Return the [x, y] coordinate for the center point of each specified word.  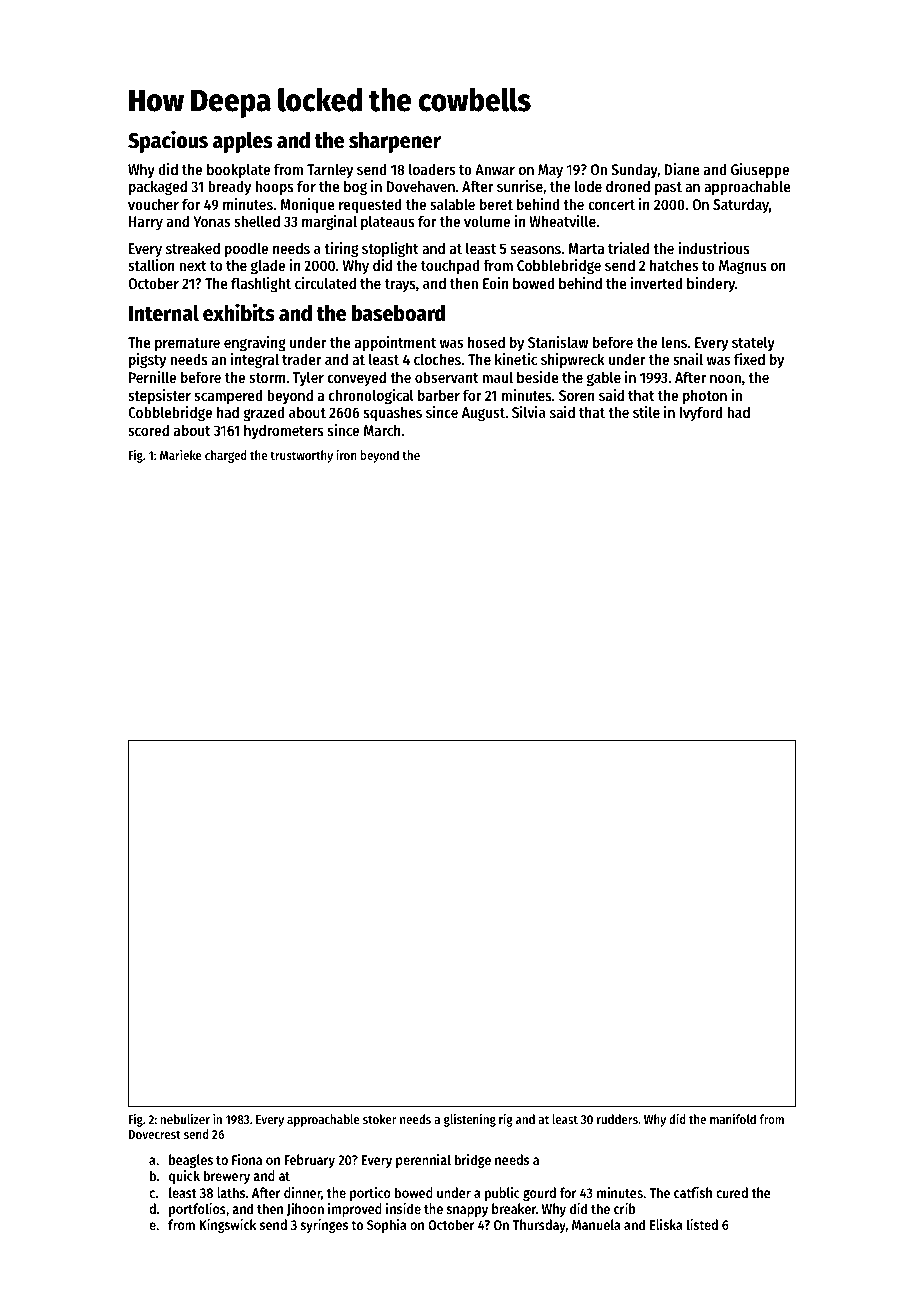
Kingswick [227, 1226]
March [382, 430]
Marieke [181, 455]
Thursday [539, 1226]
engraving [255, 344]
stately [753, 343]
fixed [749, 359]
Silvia [529, 412]
